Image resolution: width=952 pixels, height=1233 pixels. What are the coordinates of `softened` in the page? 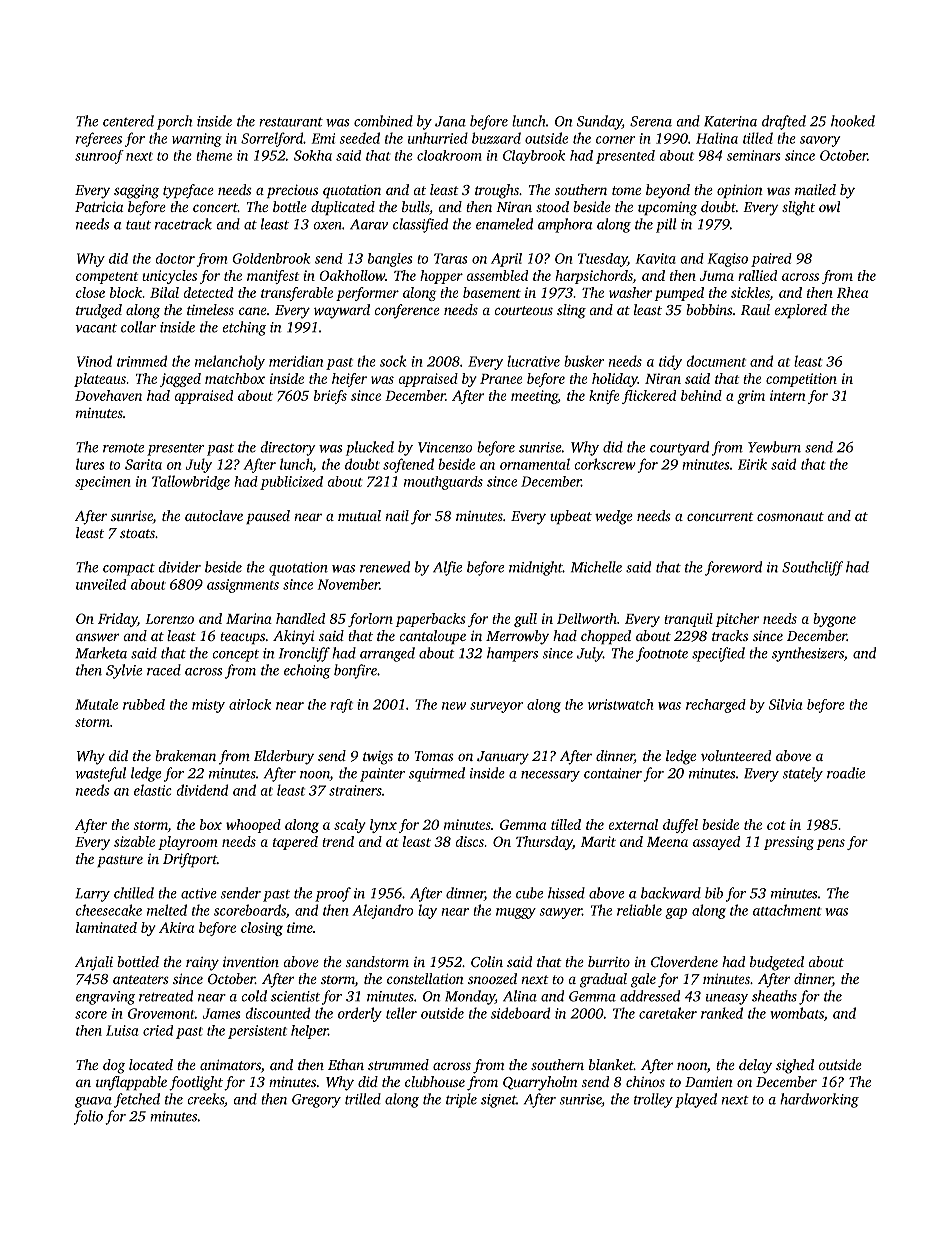 It's located at (408, 465).
